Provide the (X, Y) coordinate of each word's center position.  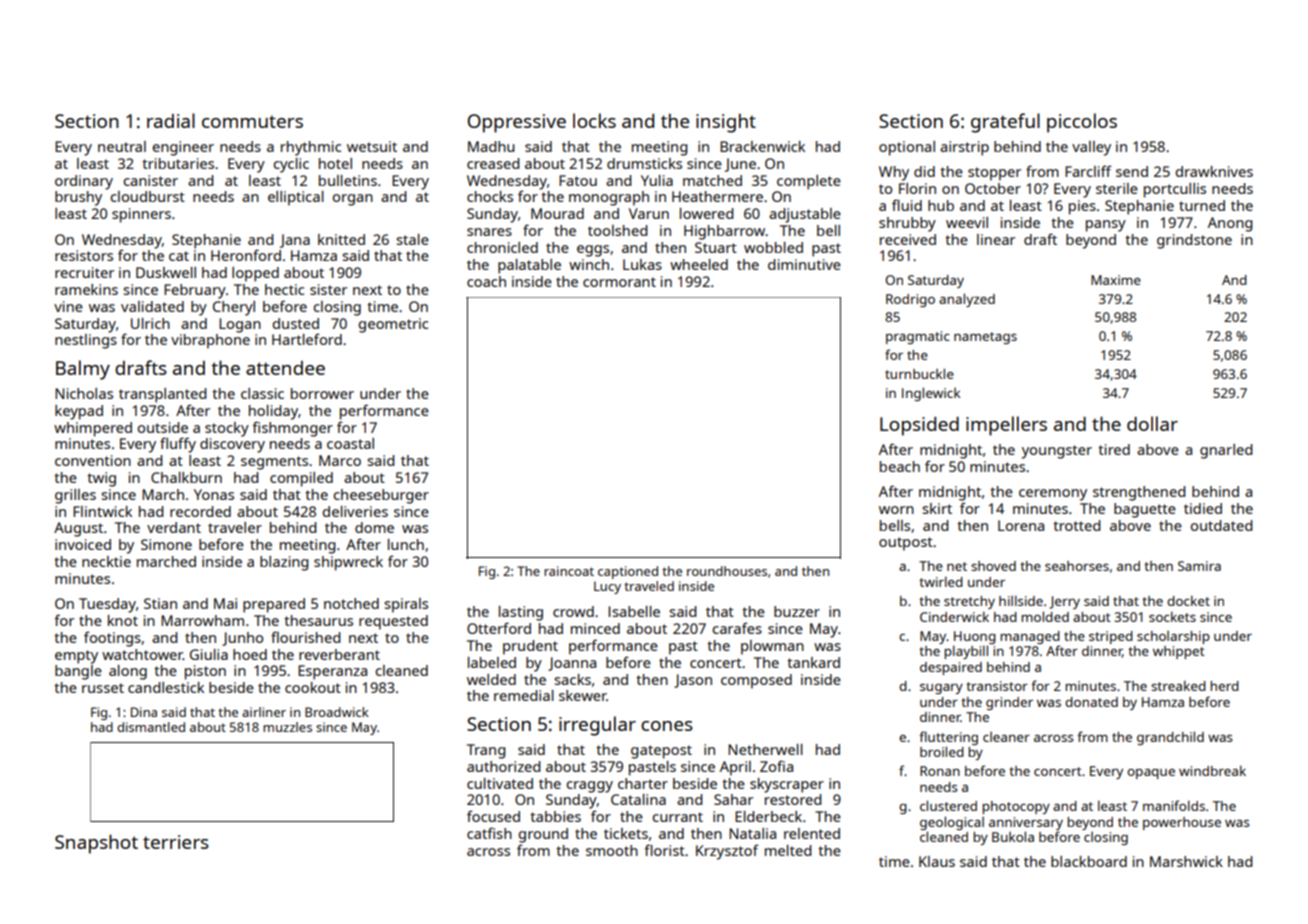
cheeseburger (381, 496)
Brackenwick (762, 146)
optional (907, 148)
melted (788, 850)
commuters (252, 121)
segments (274, 463)
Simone (166, 544)
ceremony (1053, 495)
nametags (985, 338)
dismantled (151, 727)
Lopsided (919, 426)
